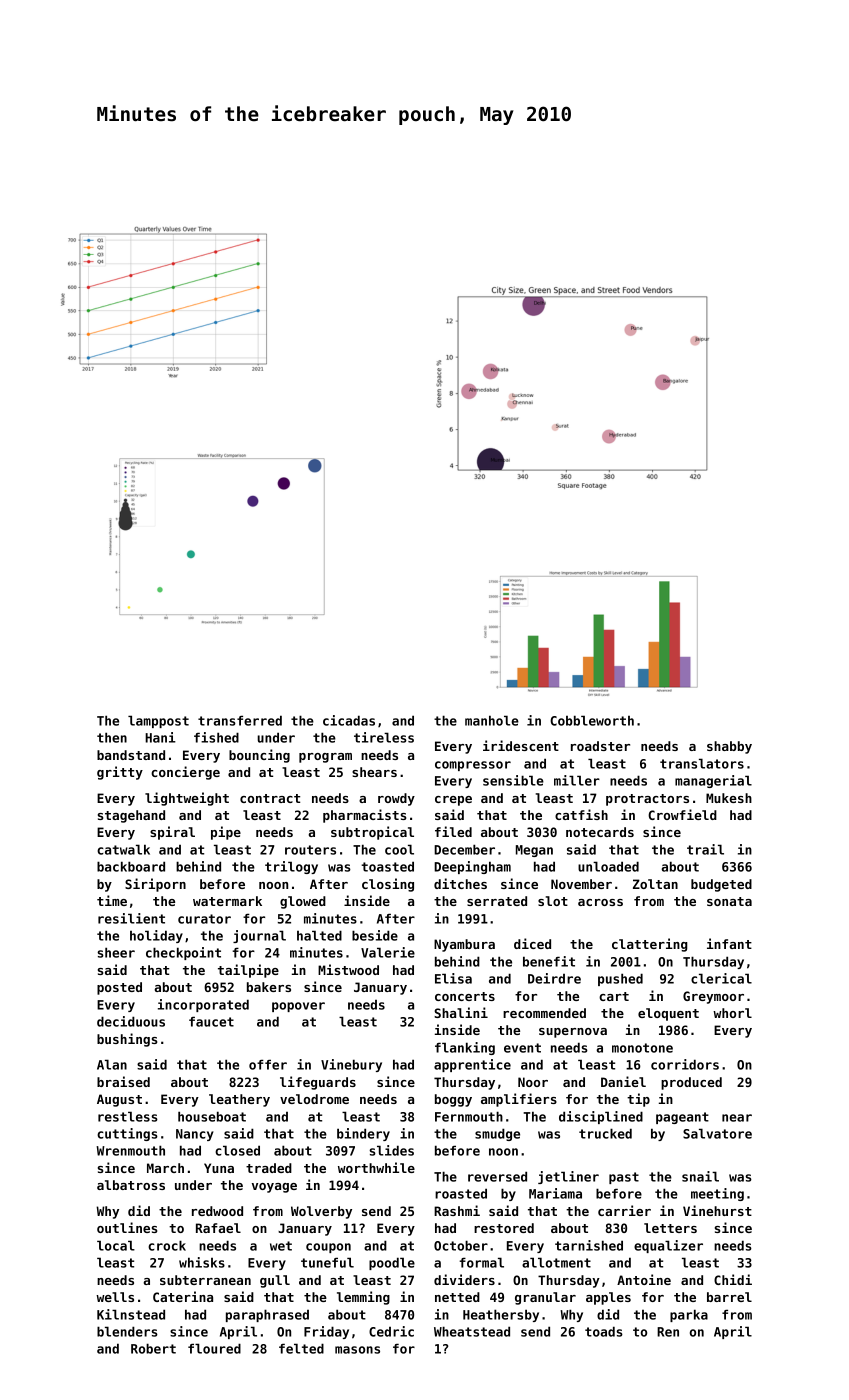 The image size is (849, 1400). I want to click on roasted, so click(461, 1193).
